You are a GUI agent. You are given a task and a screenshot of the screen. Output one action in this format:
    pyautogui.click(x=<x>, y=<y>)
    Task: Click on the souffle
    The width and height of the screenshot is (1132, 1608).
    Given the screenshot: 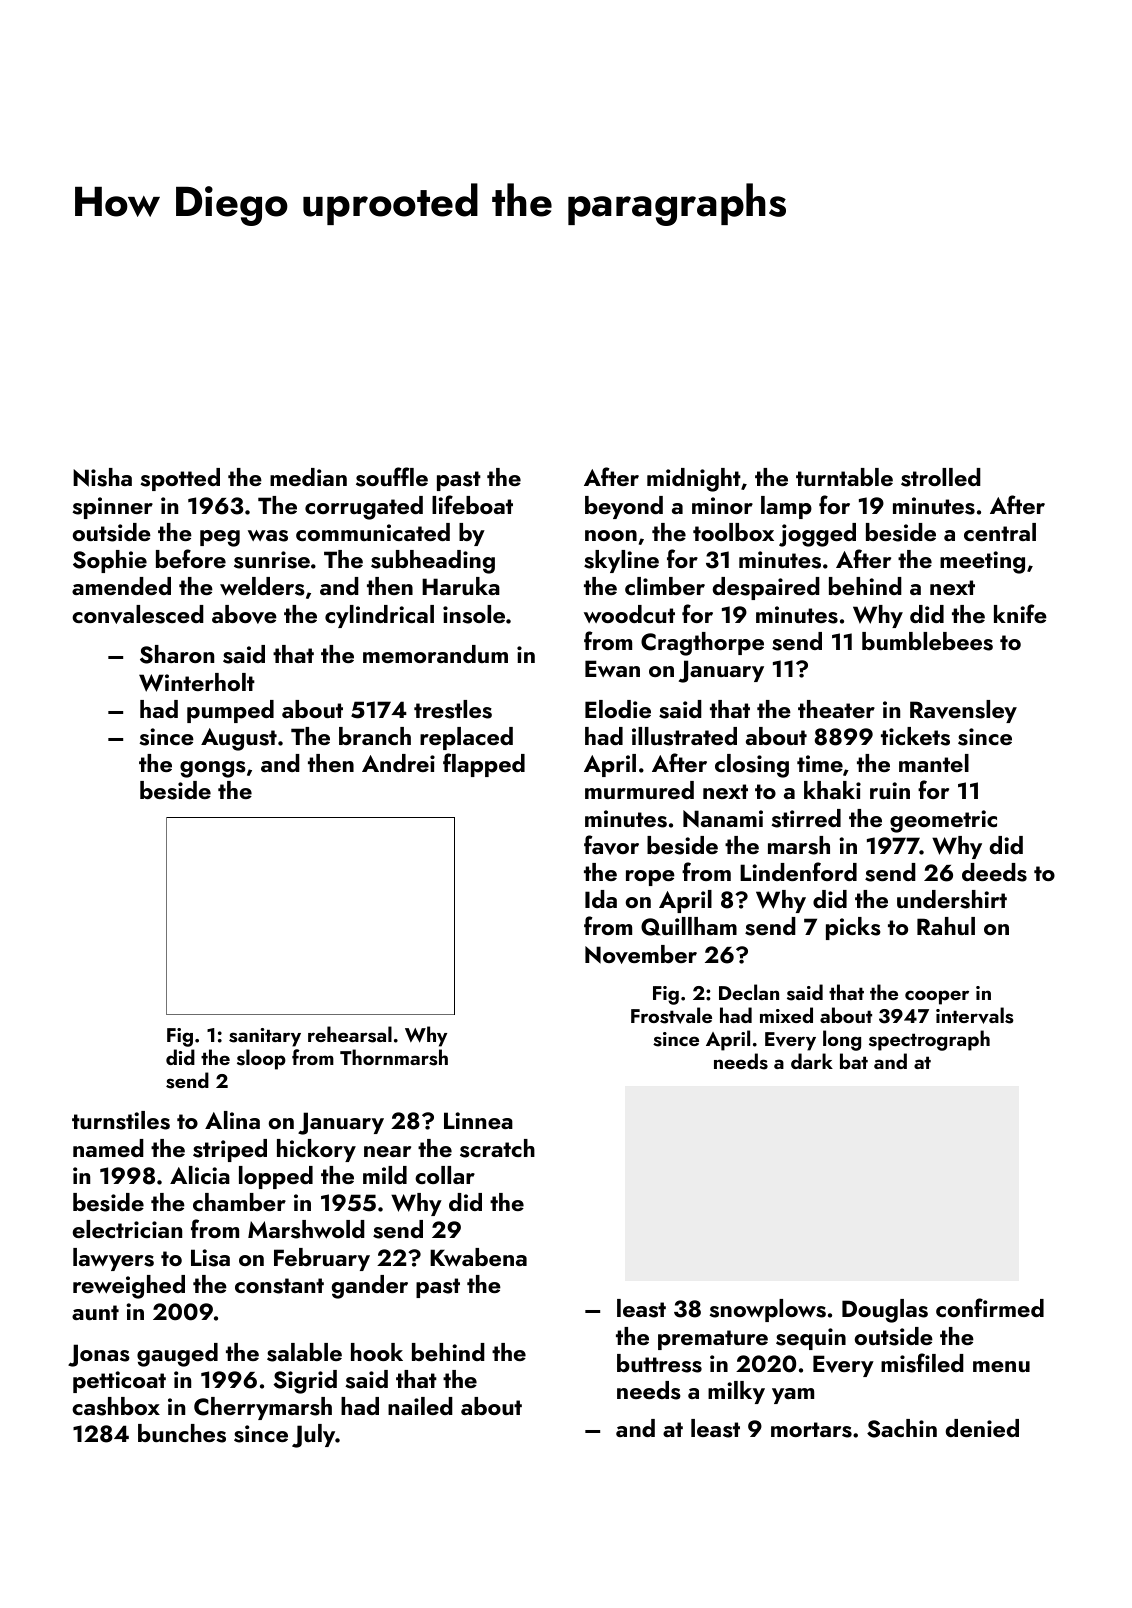 What is the action you would take?
    pyautogui.click(x=392, y=477)
